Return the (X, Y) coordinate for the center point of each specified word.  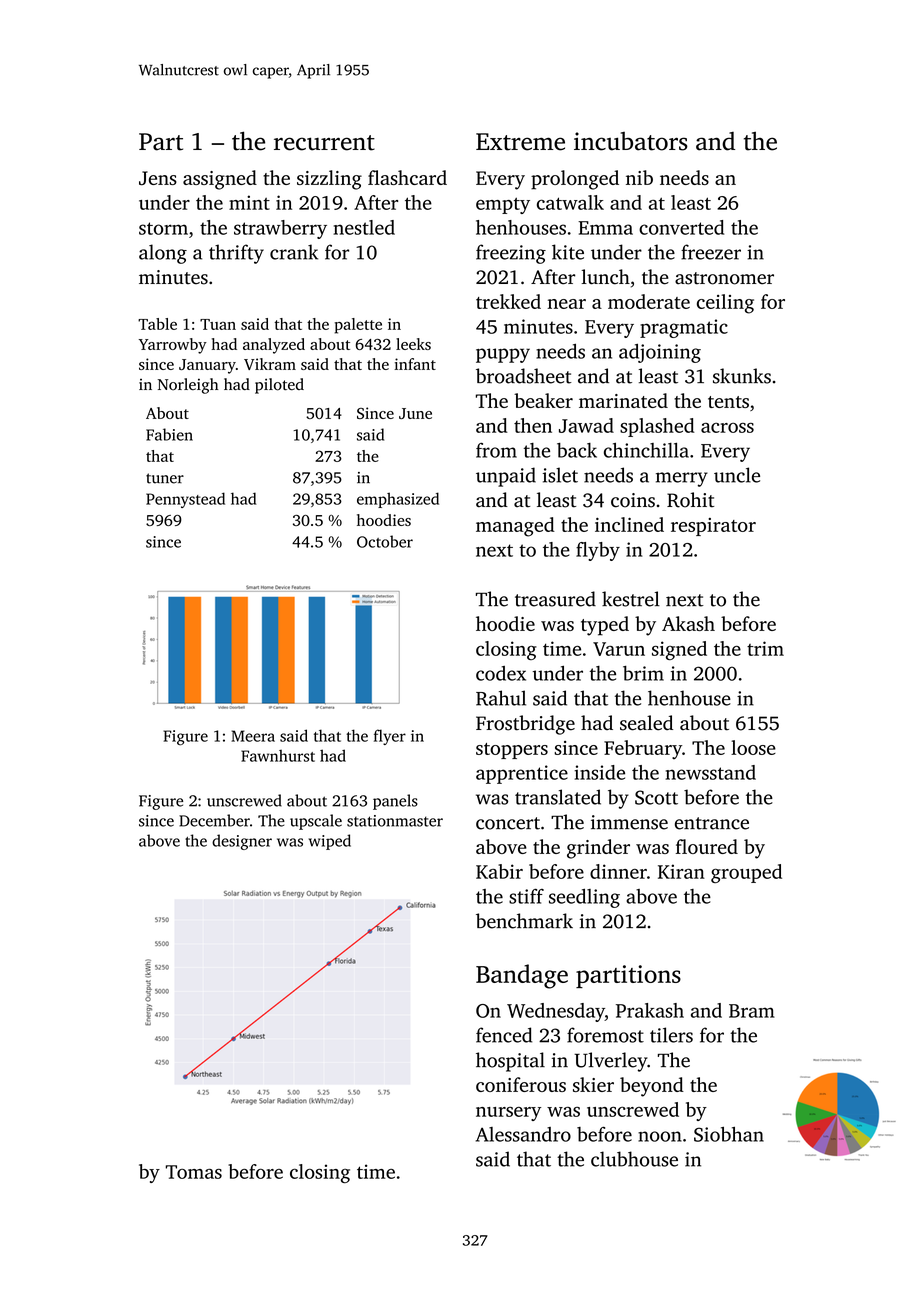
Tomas (194, 1172)
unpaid (506, 477)
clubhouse (634, 1159)
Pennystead (185, 500)
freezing (511, 254)
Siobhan (729, 1134)
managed (515, 527)
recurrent (324, 143)
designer (242, 842)
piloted (279, 386)
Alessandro (523, 1134)
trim (765, 648)
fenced (504, 1035)
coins (633, 500)
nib (639, 177)
